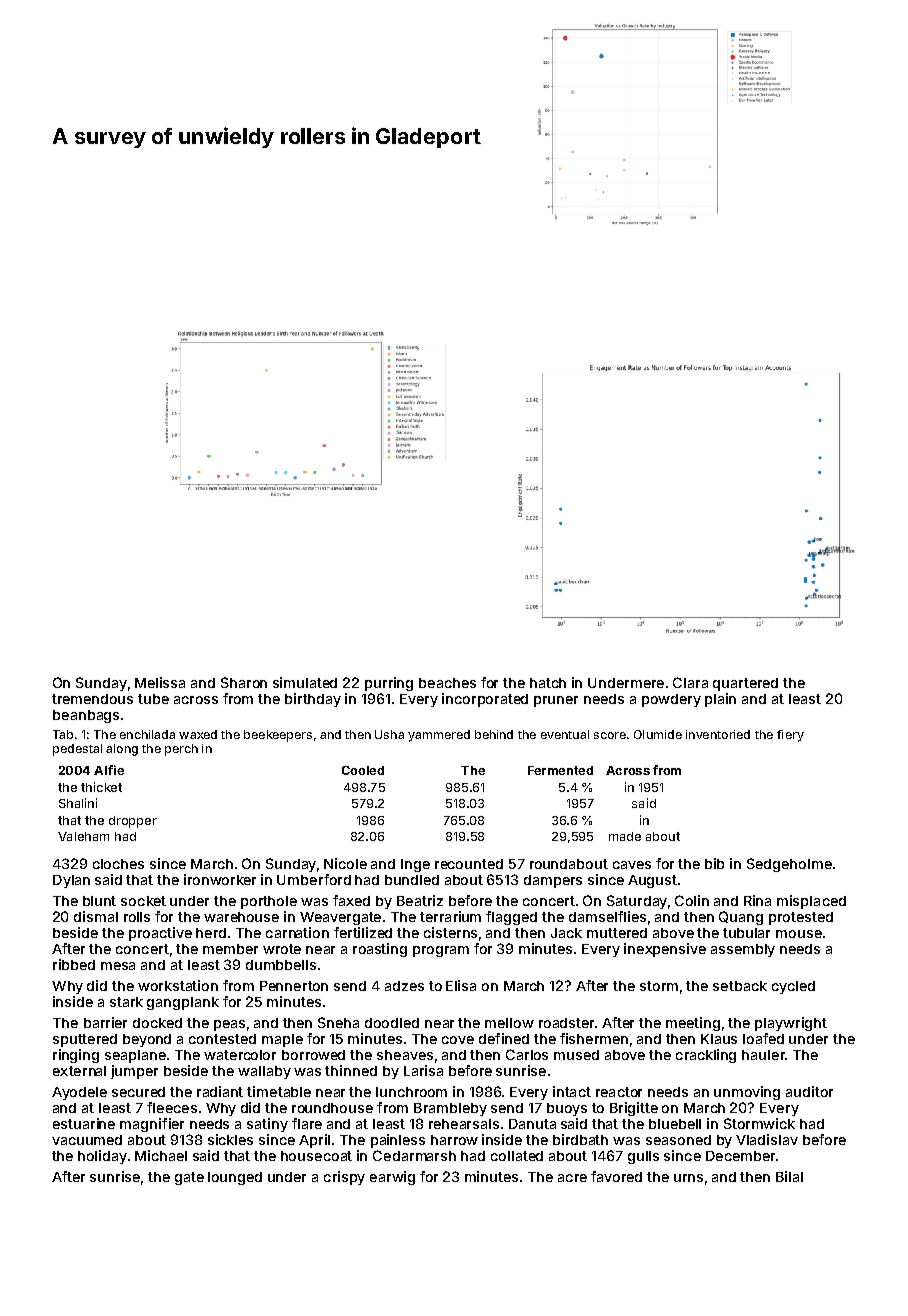  What do you see at coordinates (548, 683) in the document?
I see `hatch` at bounding box center [548, 683].
